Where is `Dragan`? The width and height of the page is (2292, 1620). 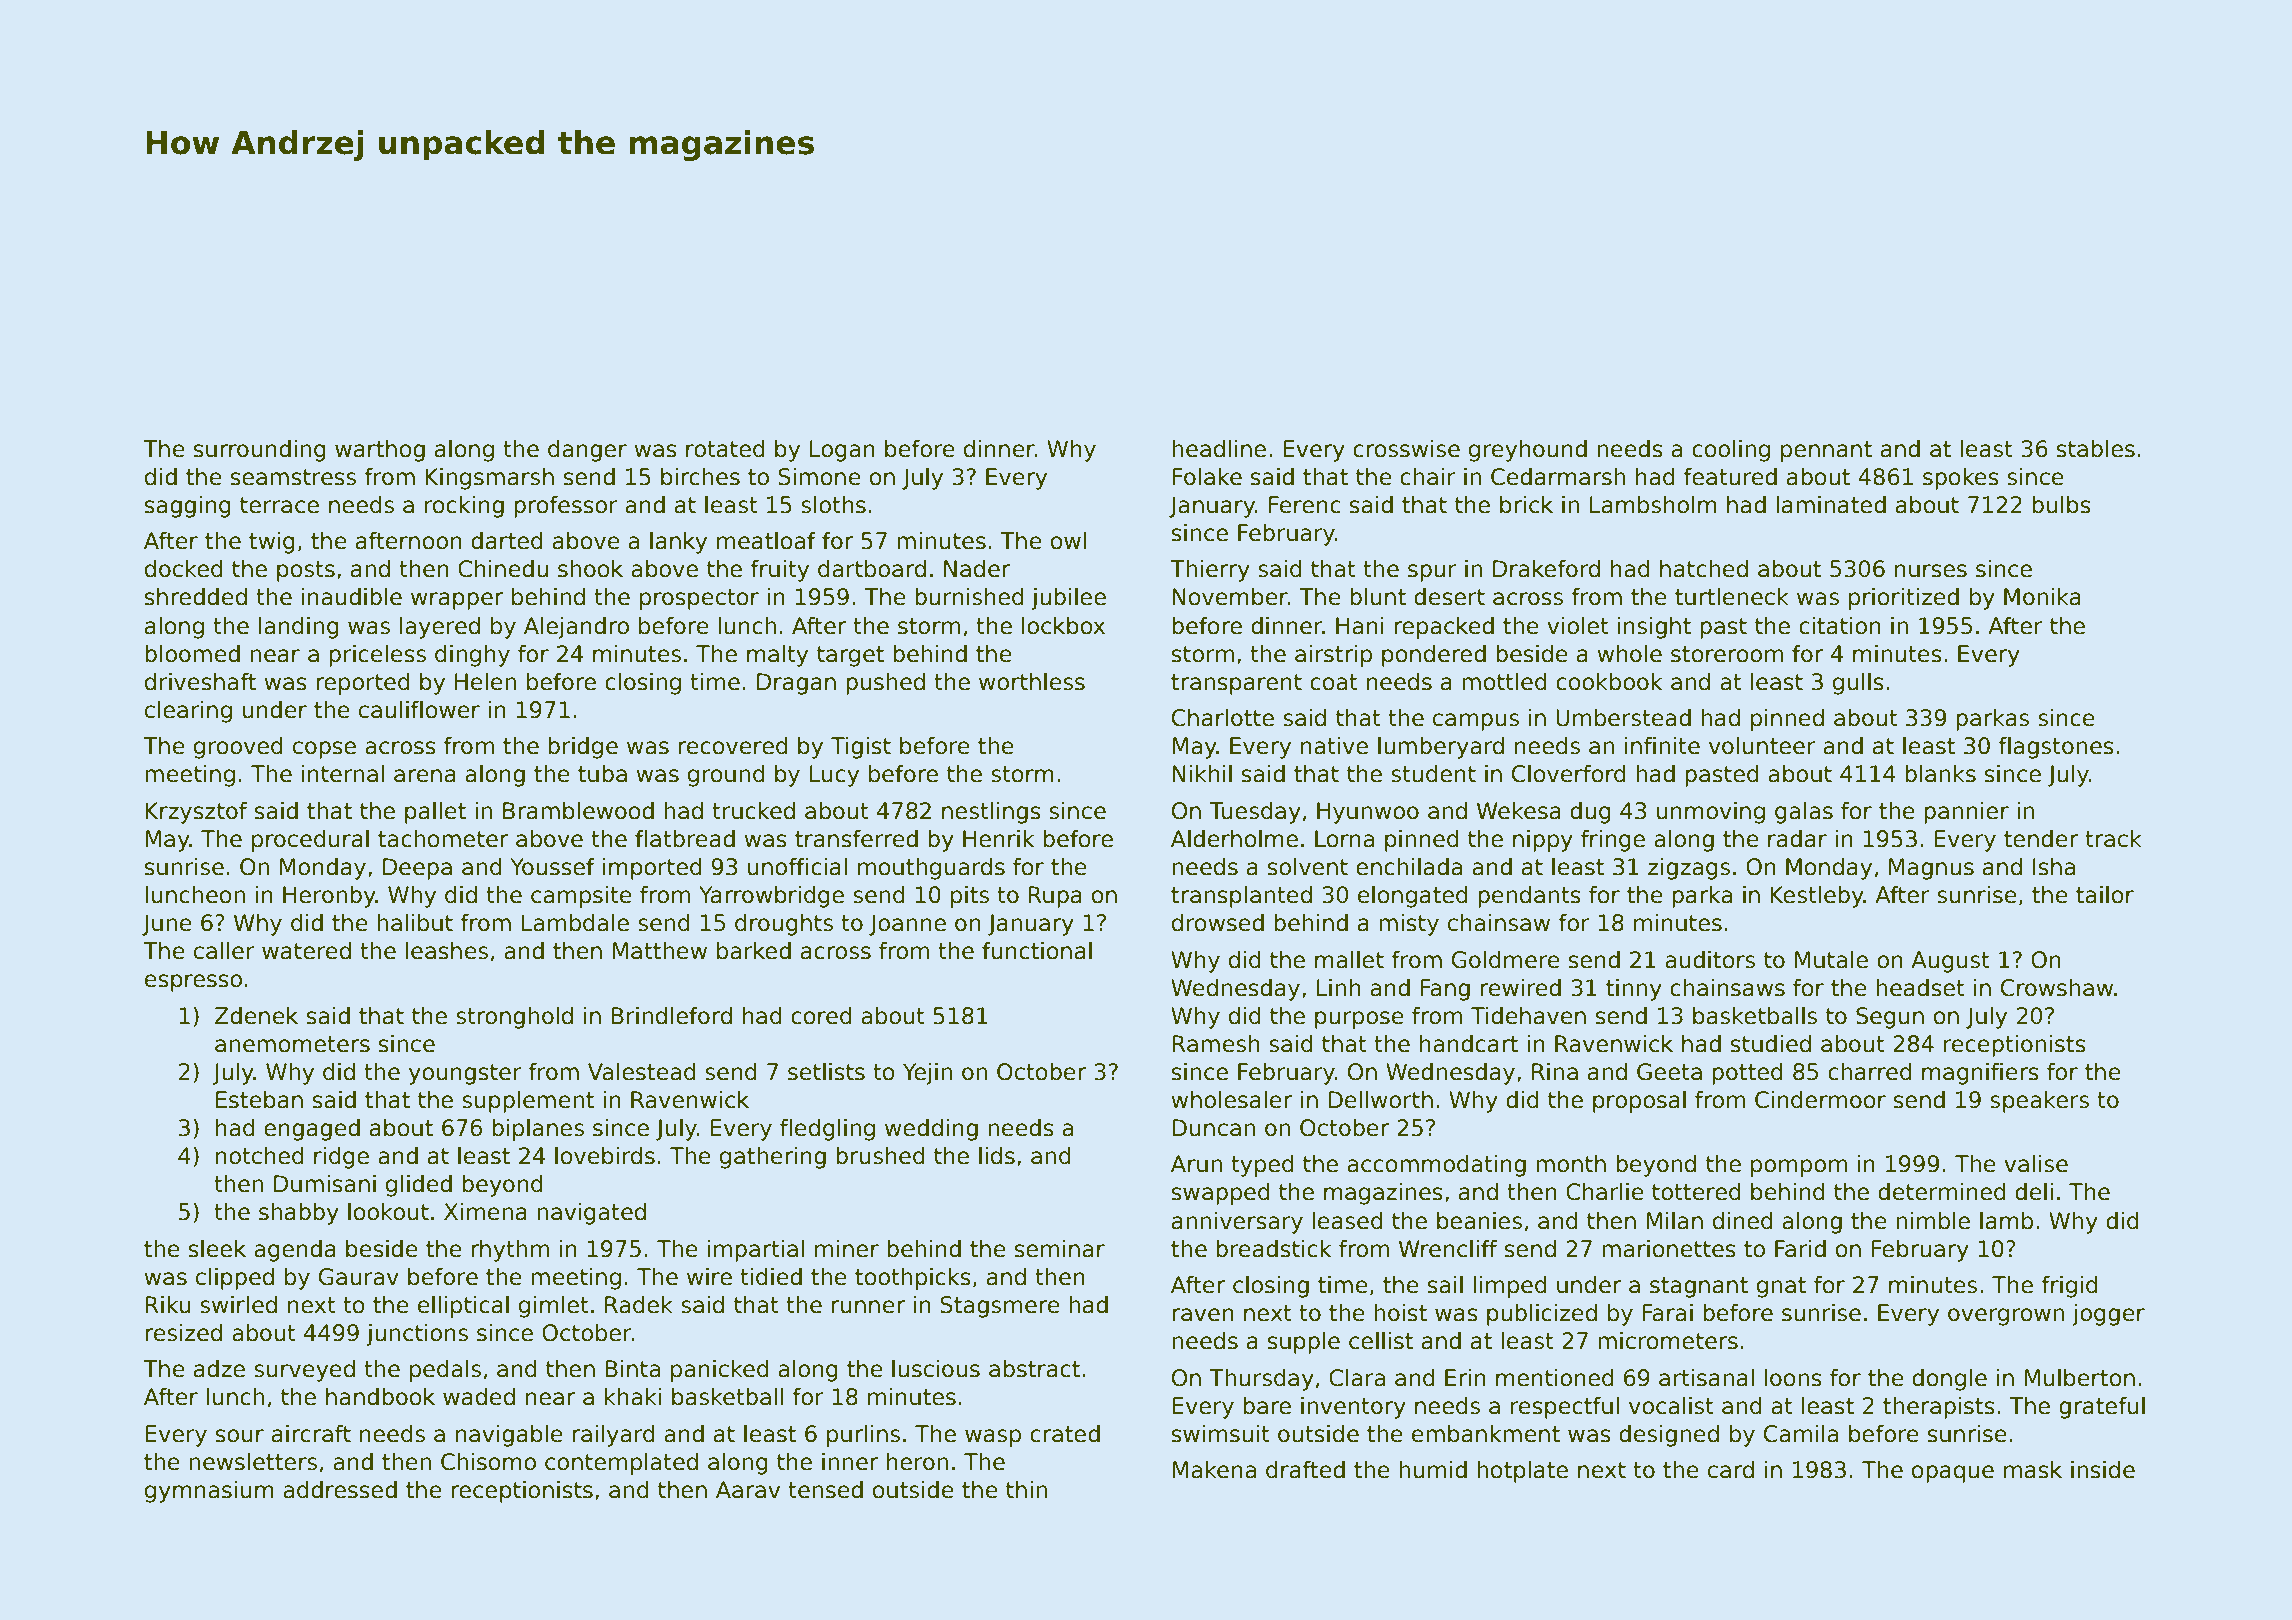 Dragan is located at coordinates (796, 684).
